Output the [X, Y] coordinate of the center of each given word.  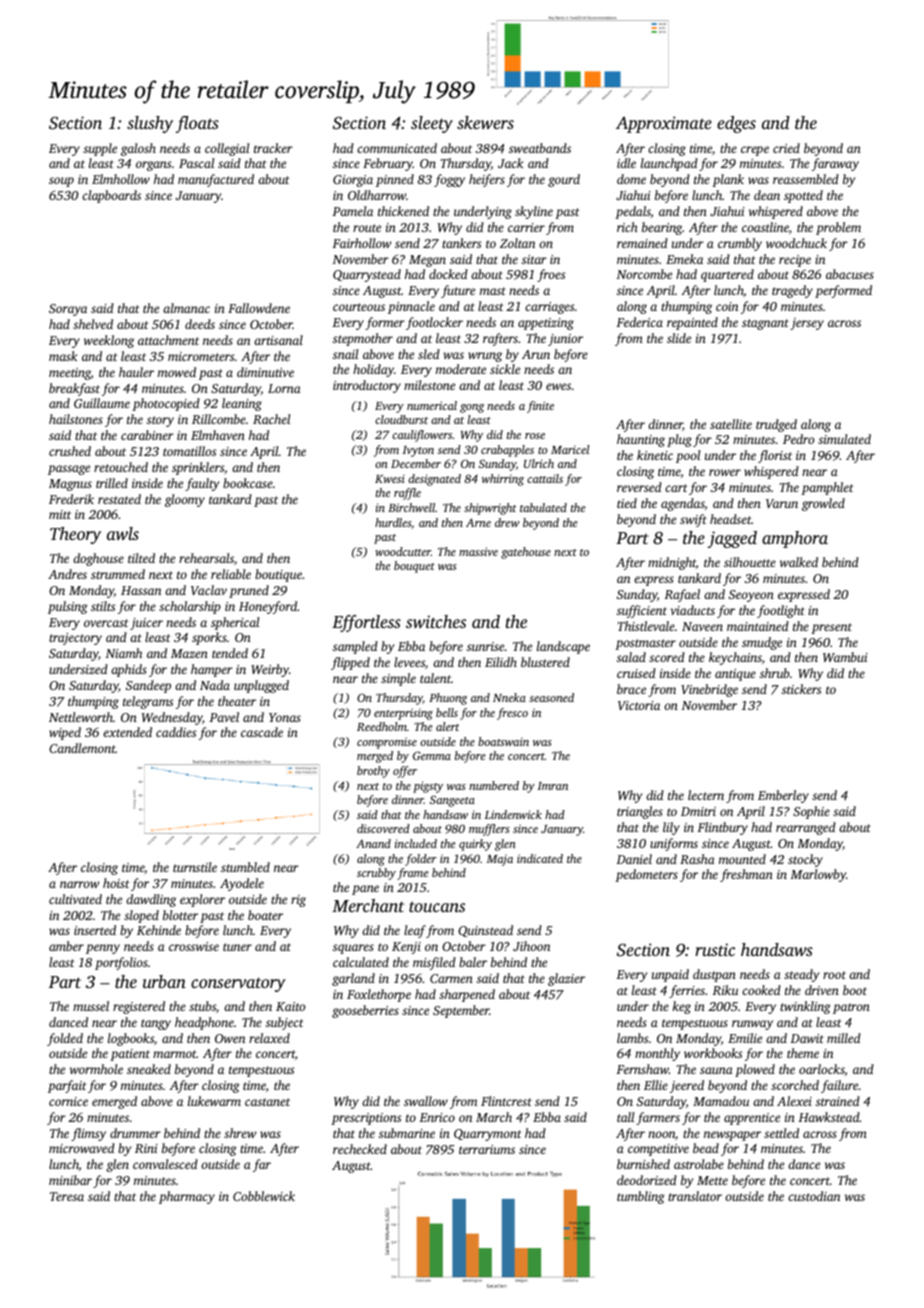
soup [61, 182]
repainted [692, 323]
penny [103, 949]
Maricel [570, 449]
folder [421, 860]
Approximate [664, 124]
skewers [485, 122]
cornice [68, 1101]
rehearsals [206, 558]
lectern [706, 795]
